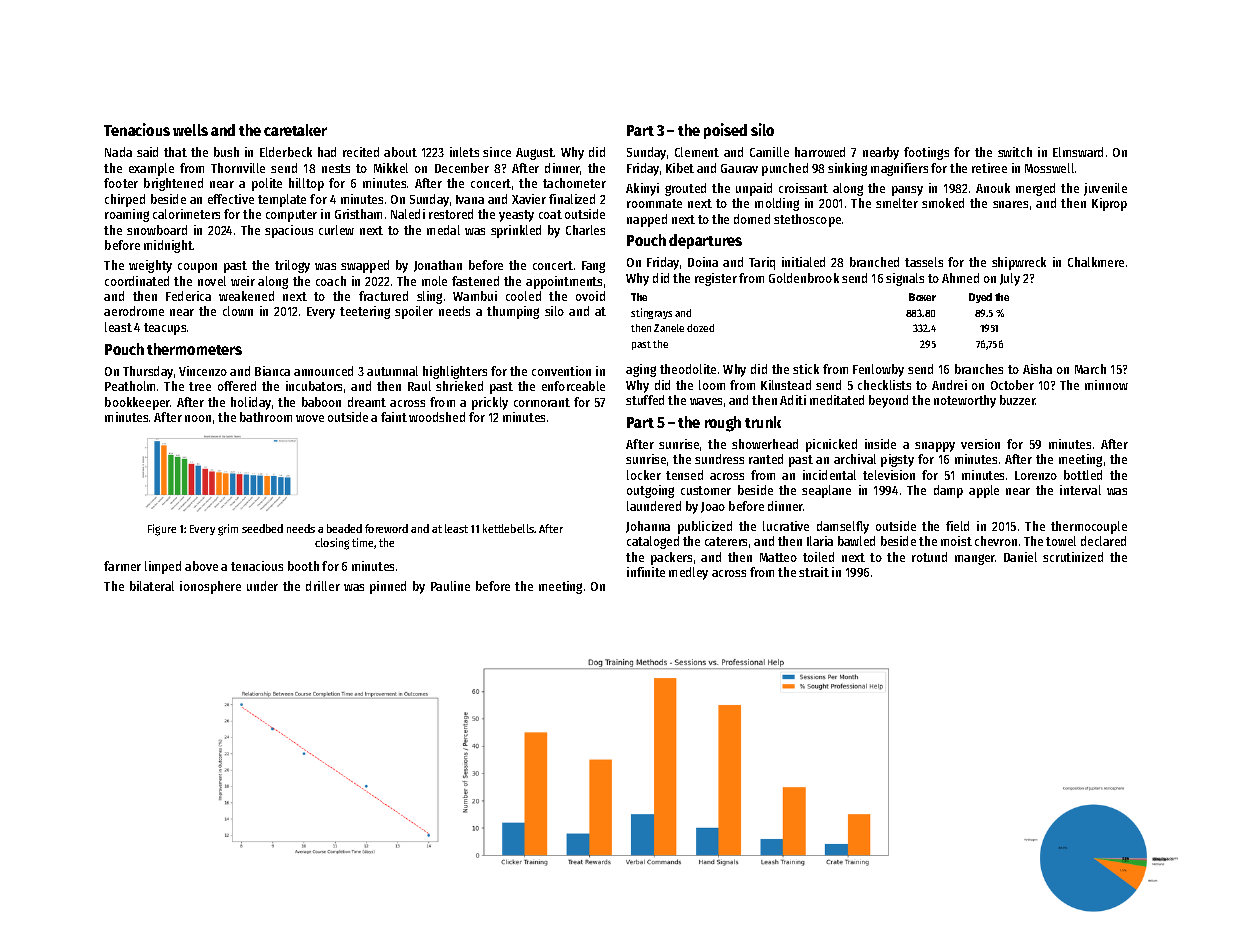 This document has width=1233, height=952. I want to click on Fang, so click(593, 267).
